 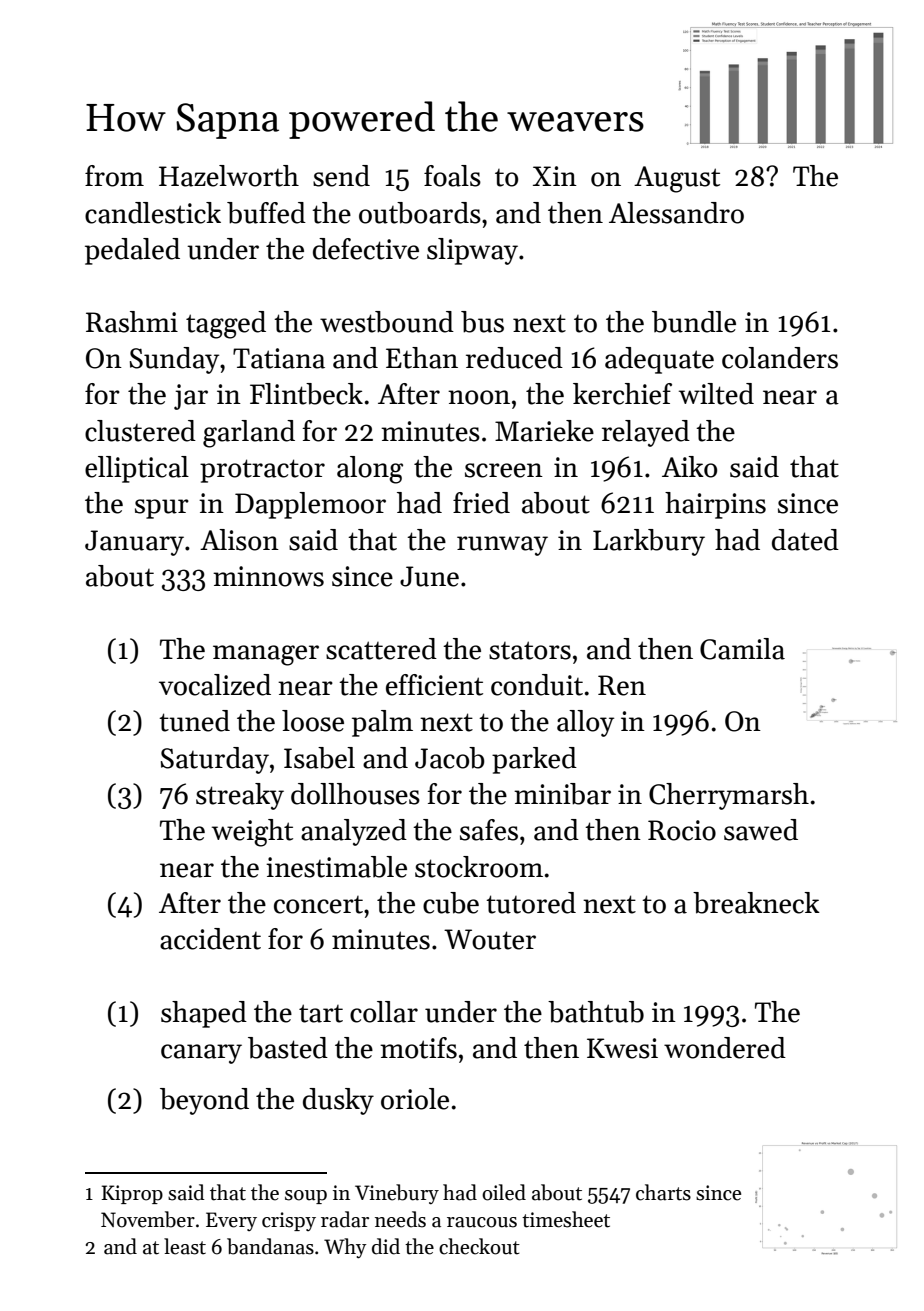 What do you see at coordinates (450, 758) in the image?
I see `Jacob` at bounding box center [450, 758].
